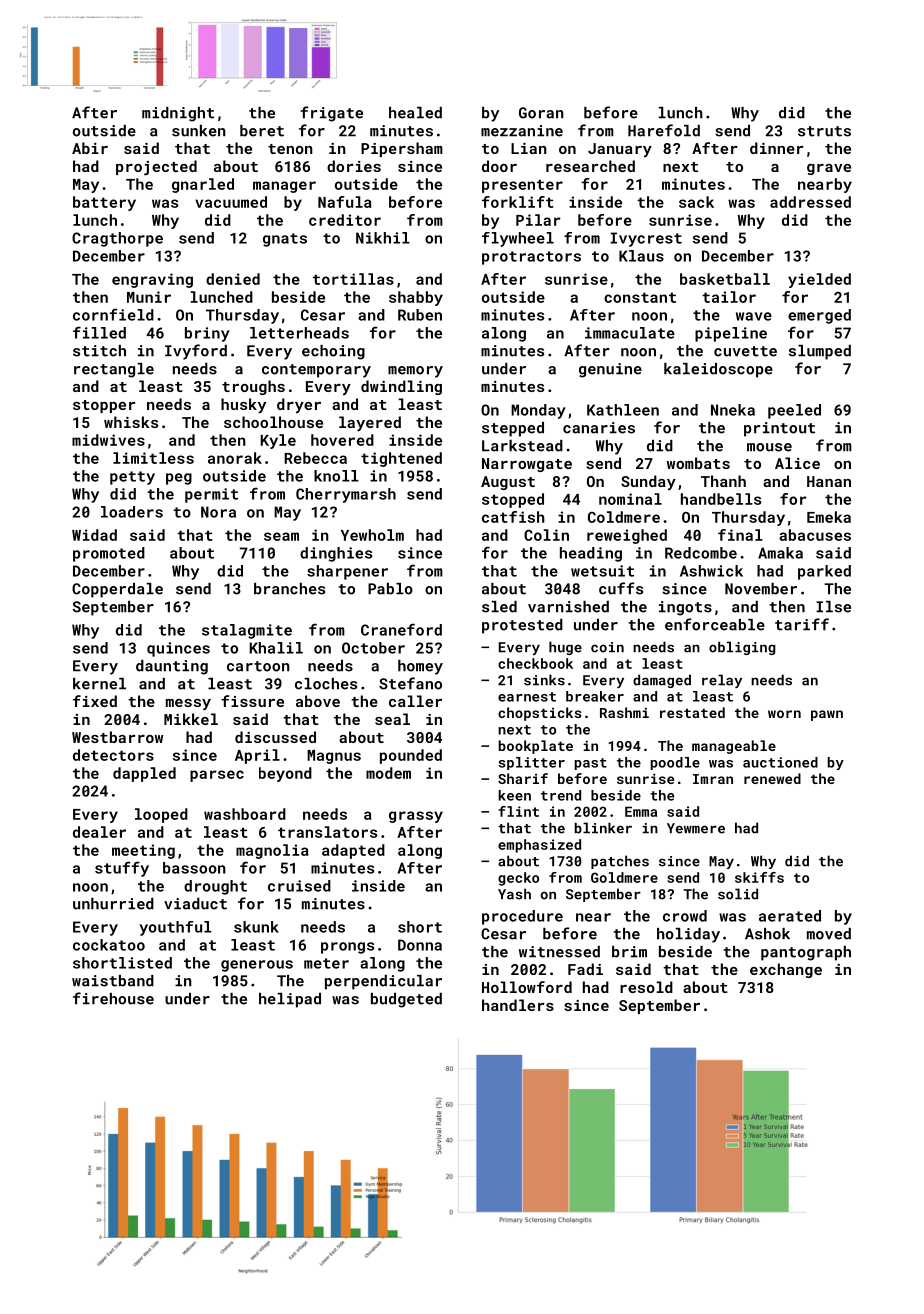 Image resolution: width=924 pixels, height=1314 pixels. What do you see at coordinates (370, 423) in the screenshot?
I see `layered` at bounding box center [370, 423].
